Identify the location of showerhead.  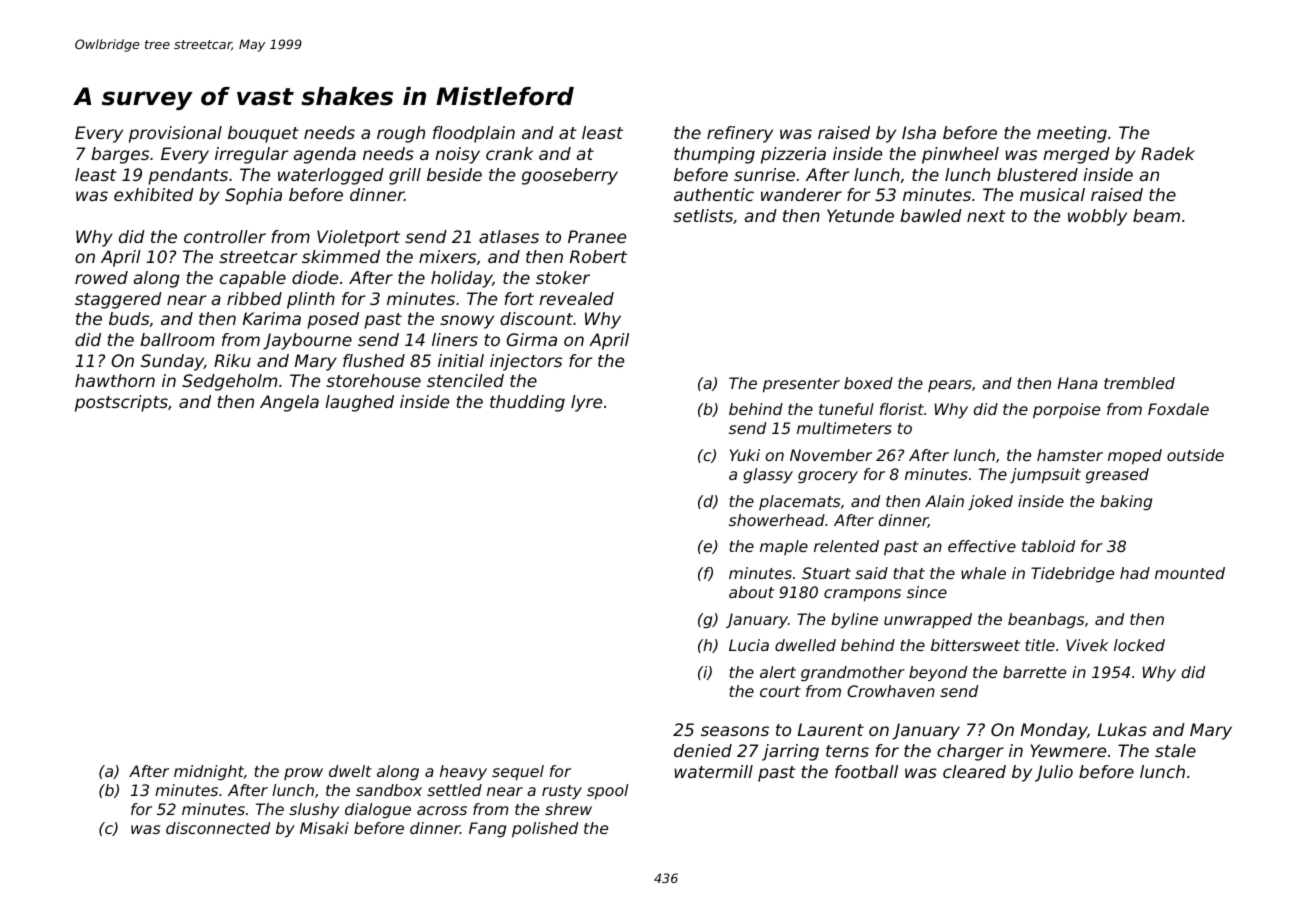
(777, 520).
